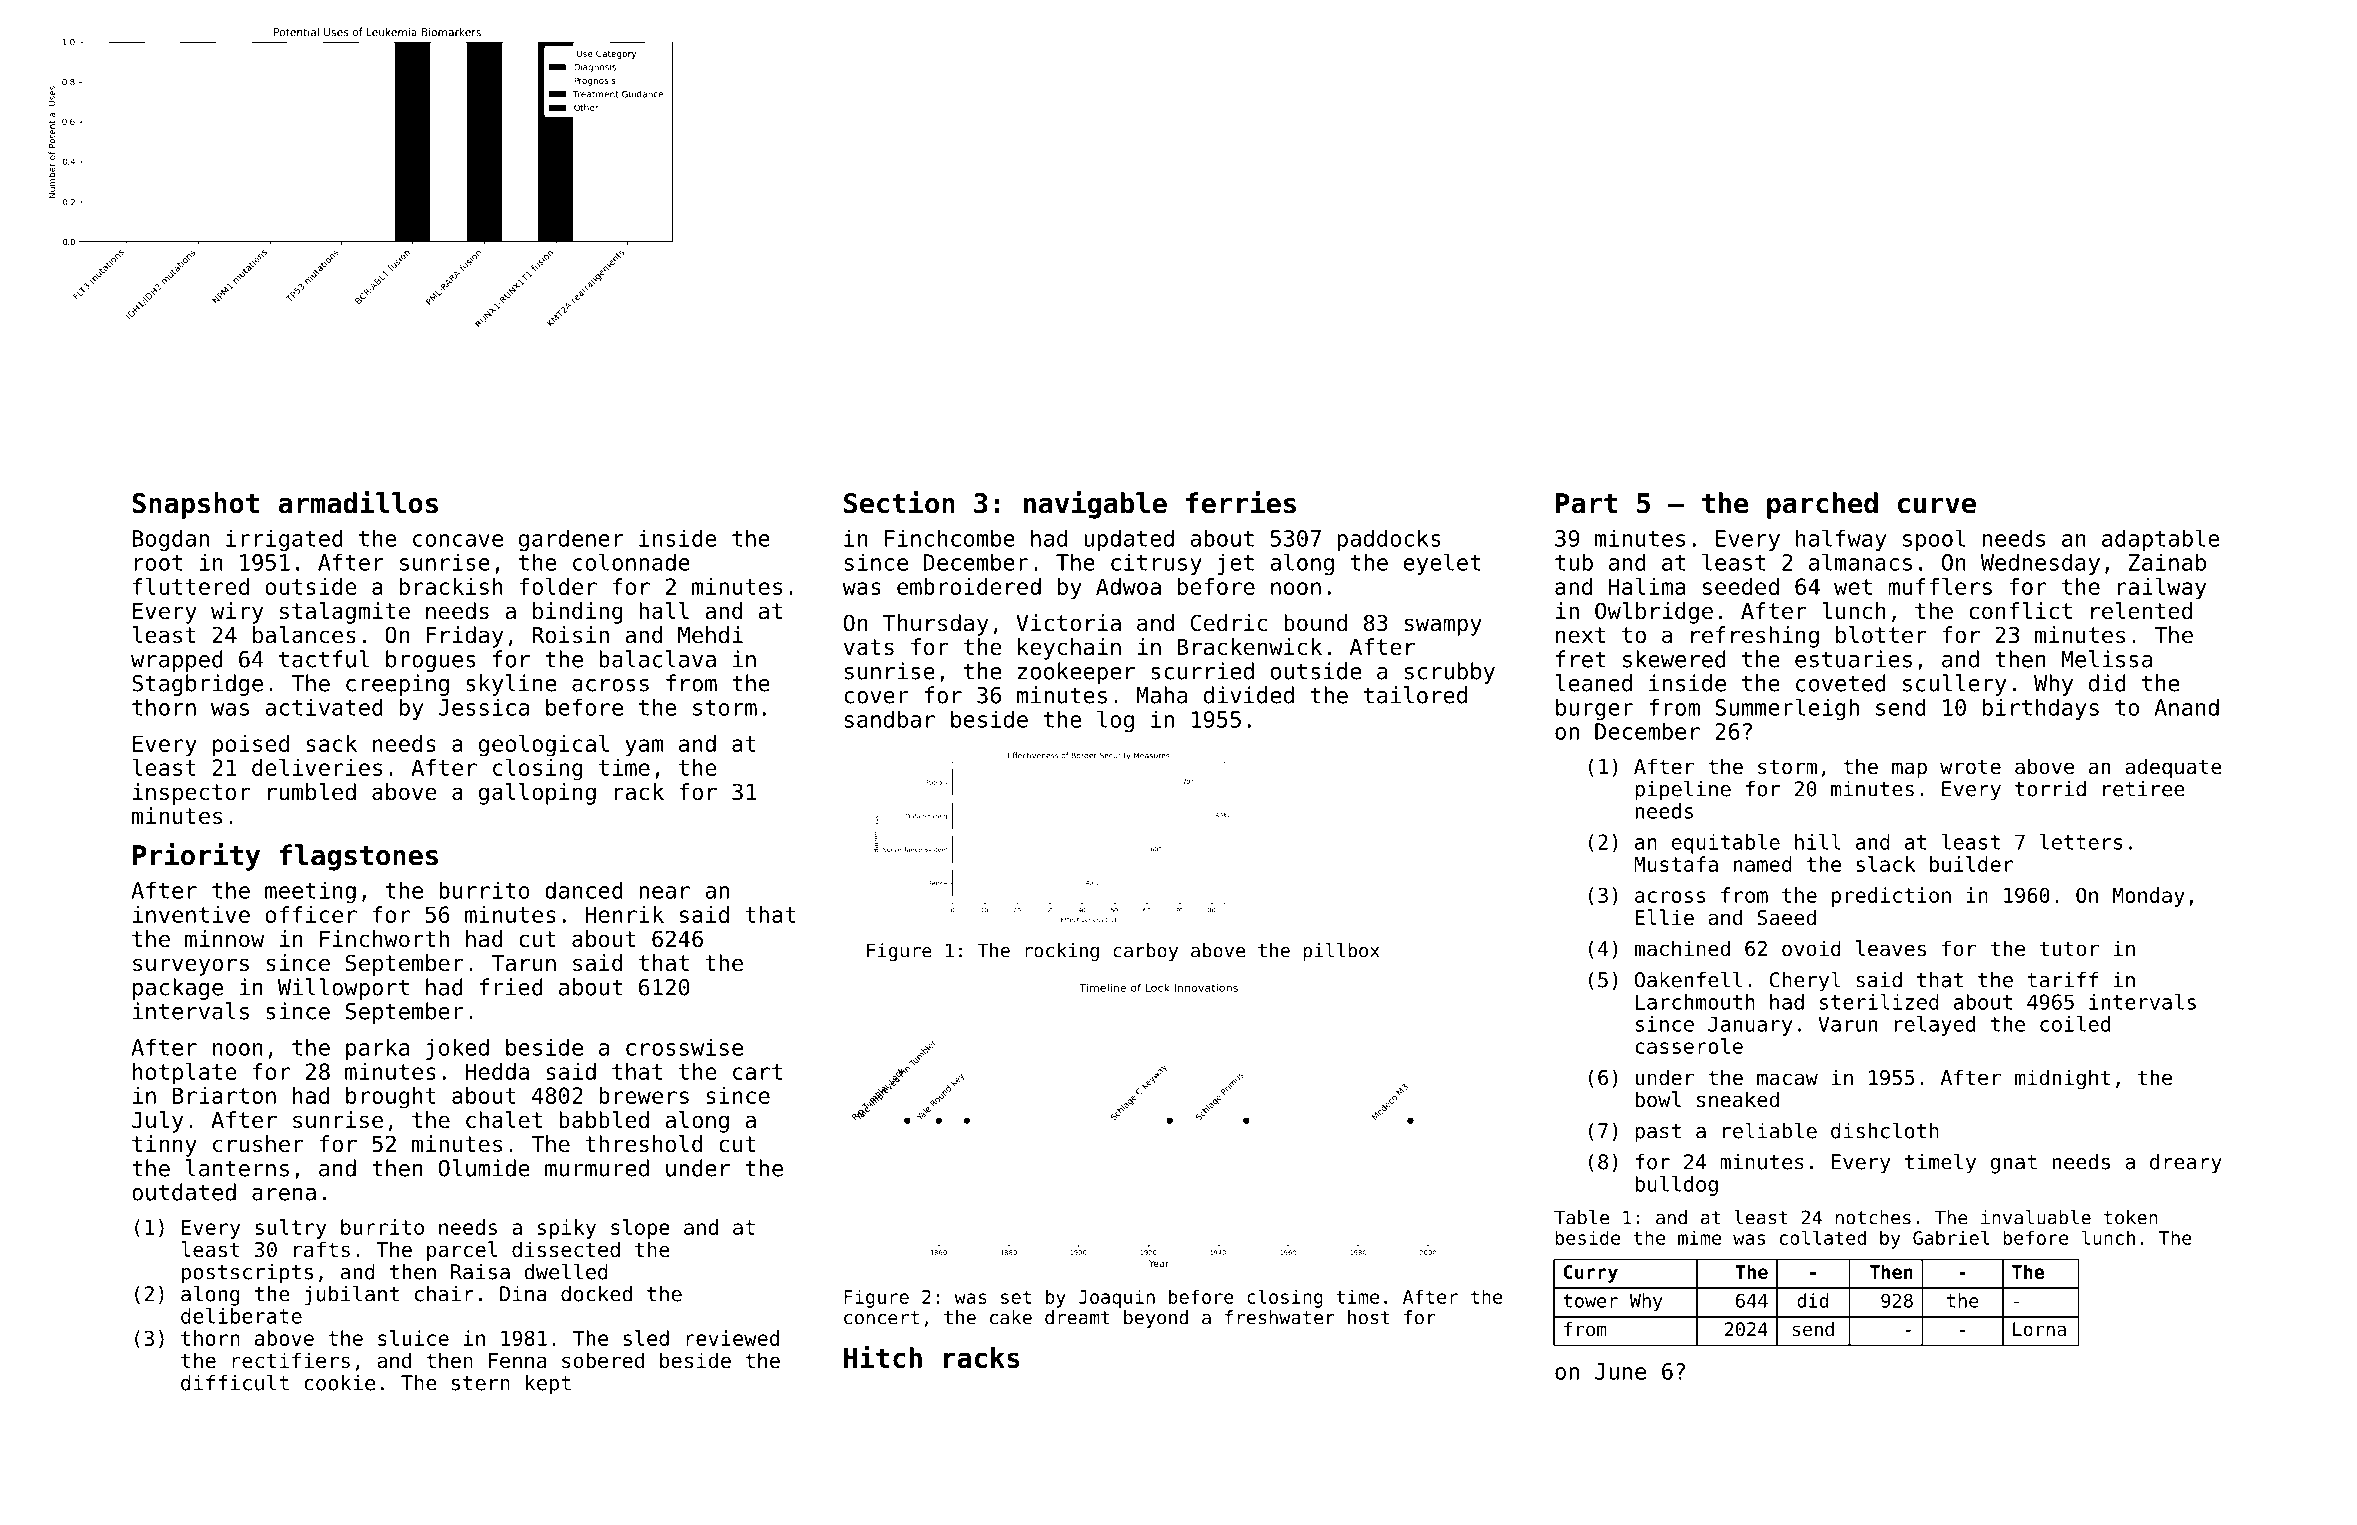 The height and width of the screenshot is (1525, 2357). I want to click on ferries, so click(1241, 502).
